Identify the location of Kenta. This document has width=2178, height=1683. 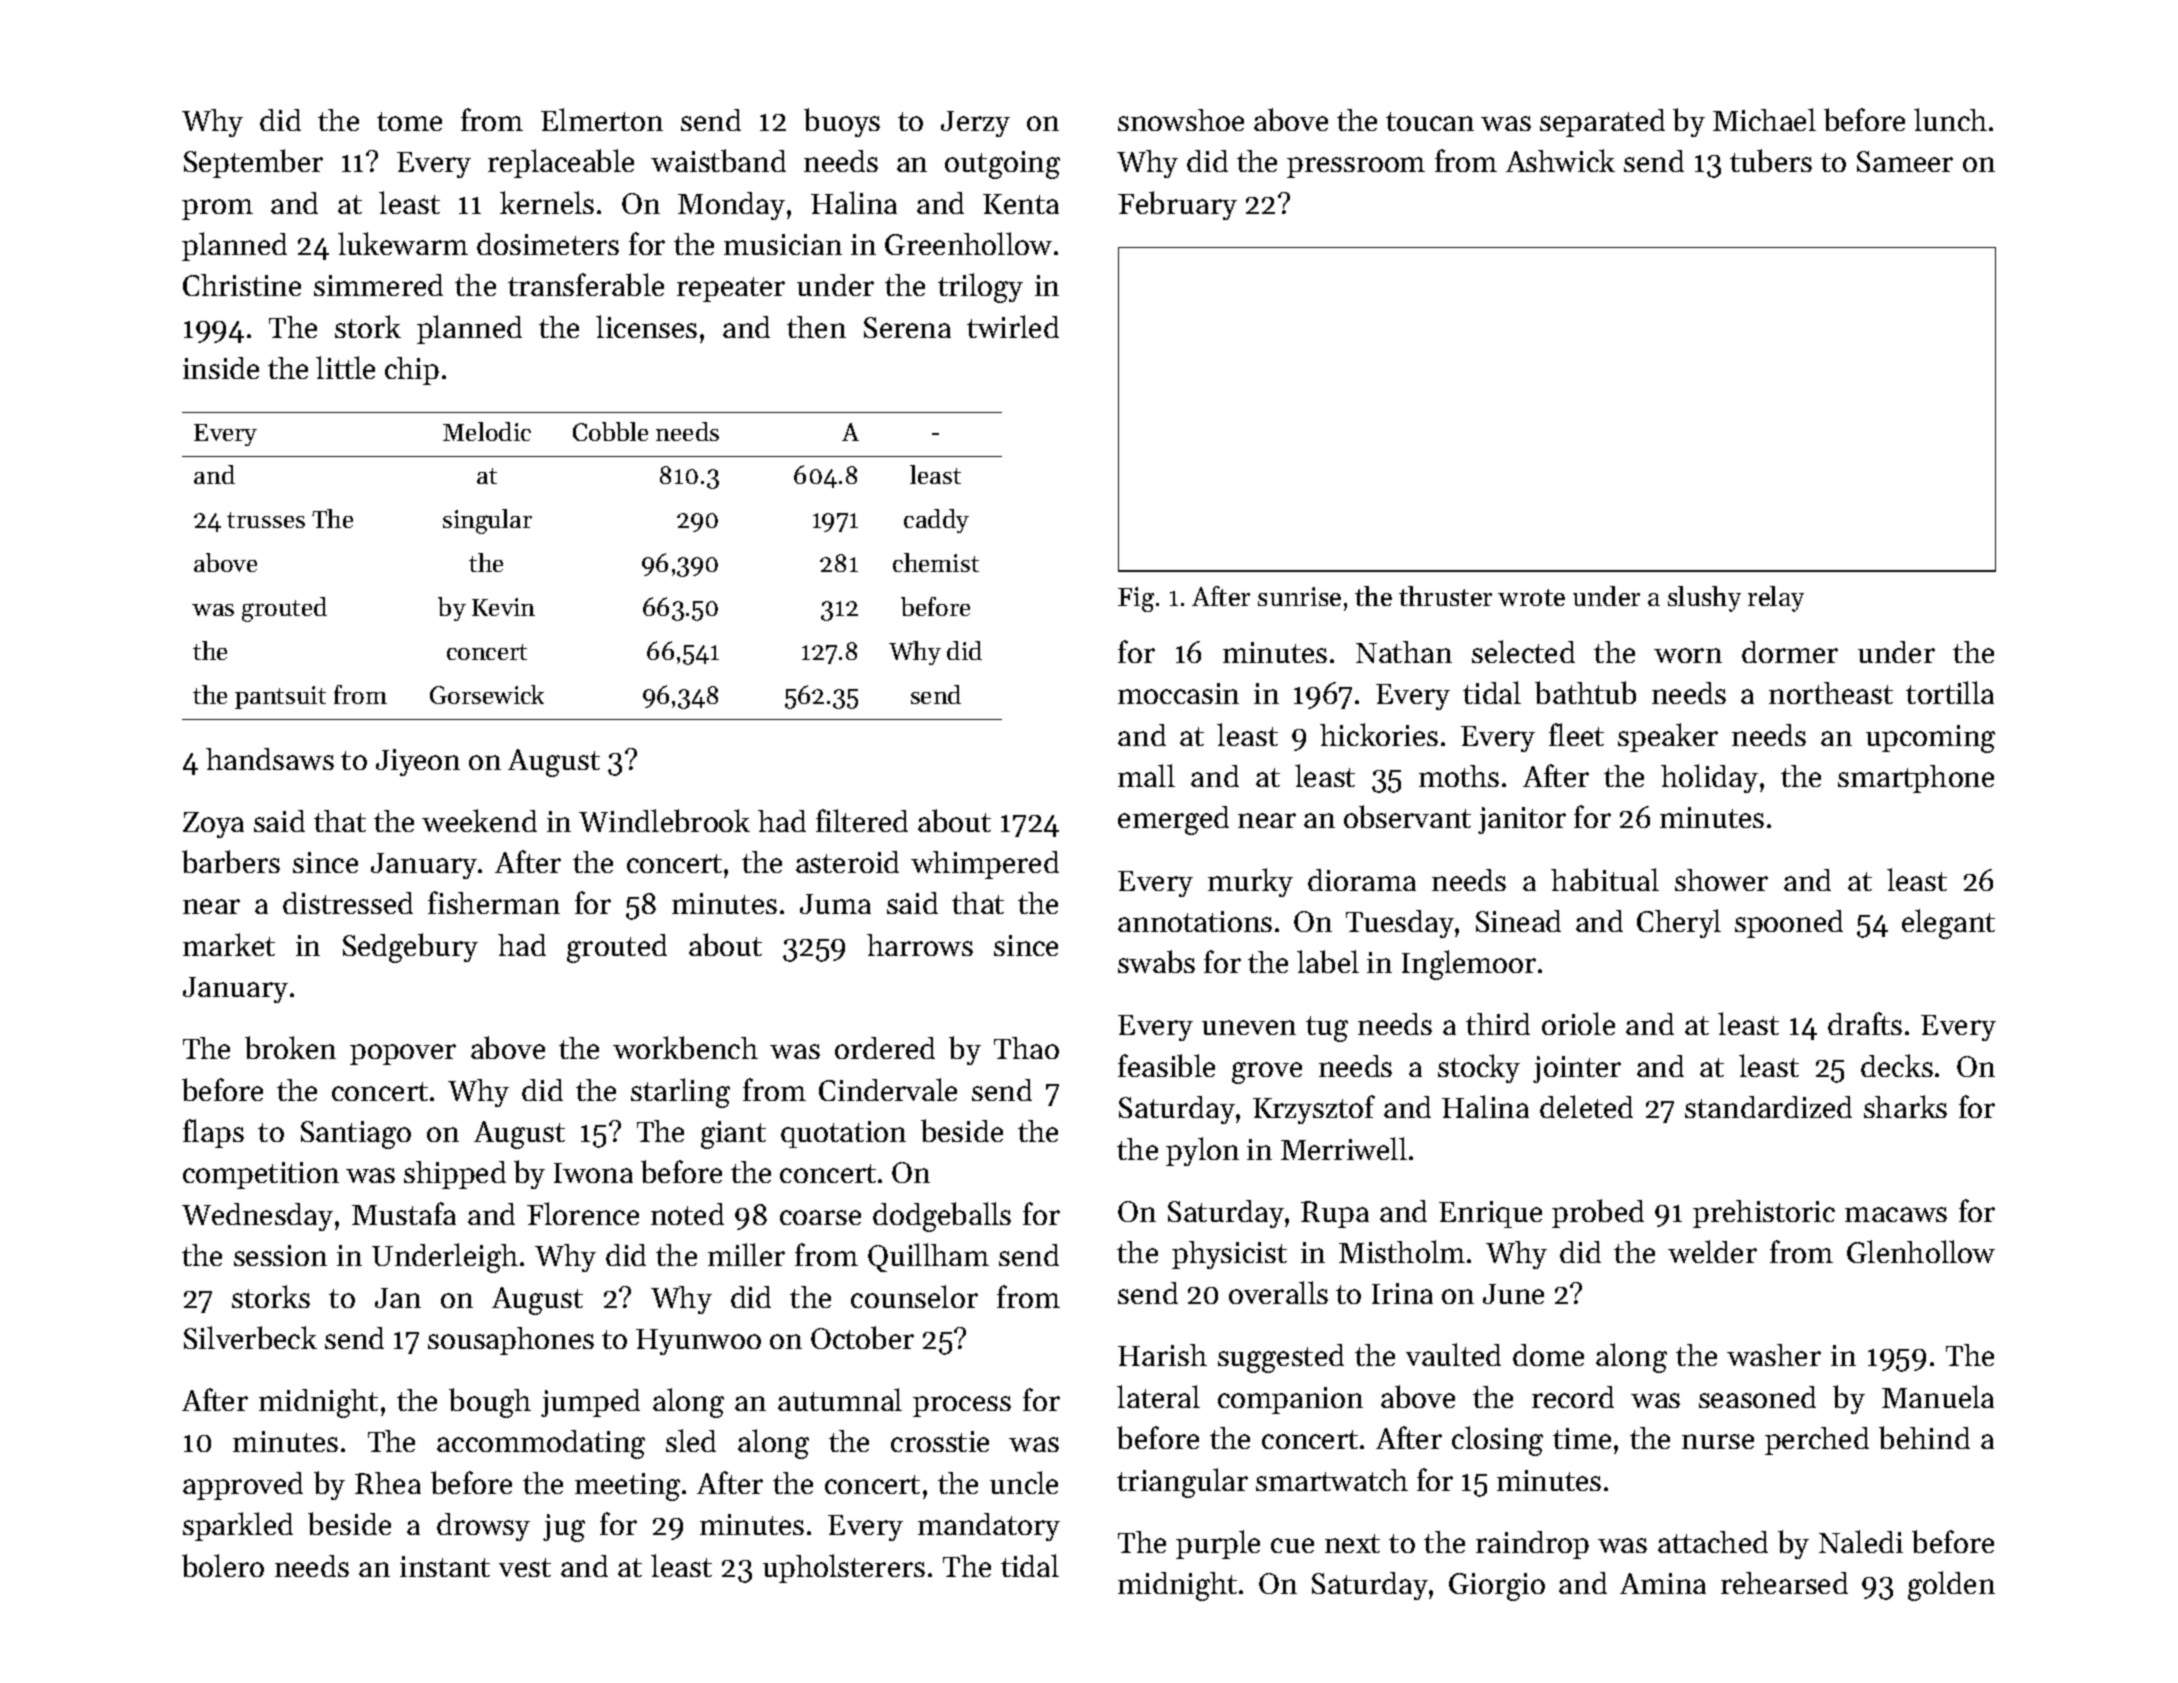
(1021, 204).
